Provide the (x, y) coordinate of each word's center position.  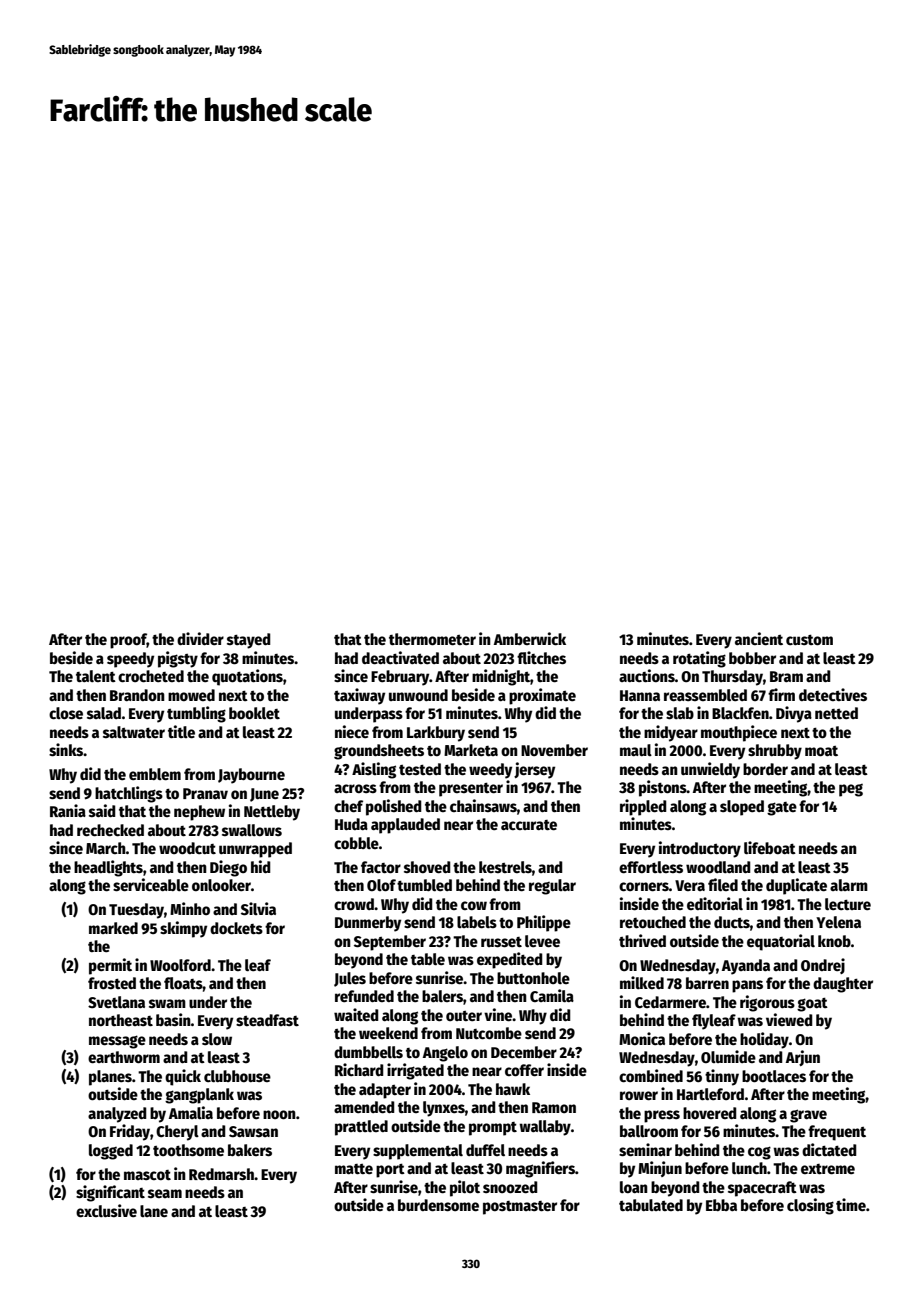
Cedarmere (670, 1002)
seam (165, 1193)
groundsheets (379, 752)
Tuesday (136, 911)
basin (173, 1019)
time (851, 1204)
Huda (351, 824)
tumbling (196, 714)
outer (464, 1016)
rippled (643, 807)
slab (680, 713)
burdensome (438, 1205)
